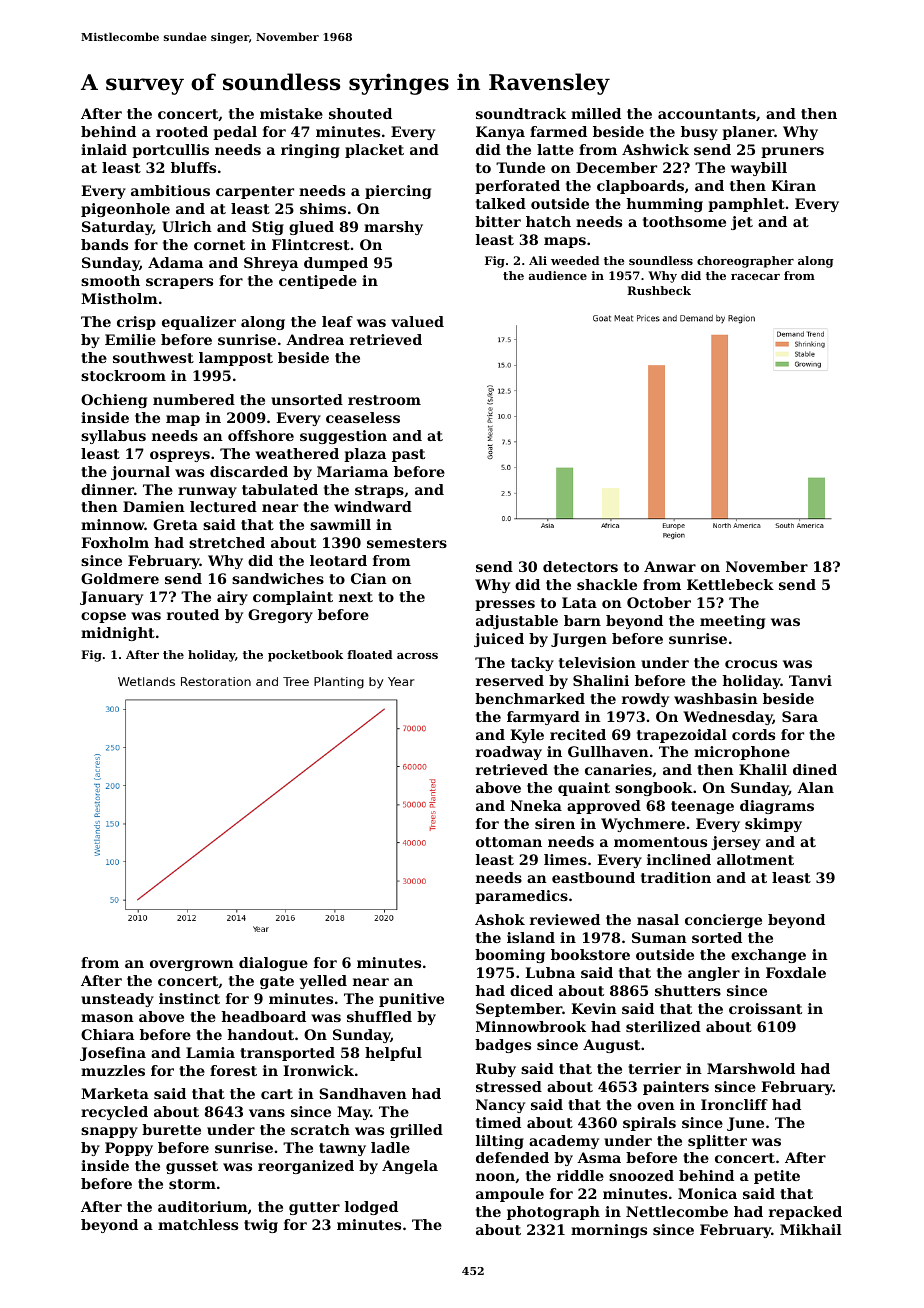  What do you see at coordinates (119, 298) in the screenshot?
I see `Mistholm` at bounding box center [119, 298].
